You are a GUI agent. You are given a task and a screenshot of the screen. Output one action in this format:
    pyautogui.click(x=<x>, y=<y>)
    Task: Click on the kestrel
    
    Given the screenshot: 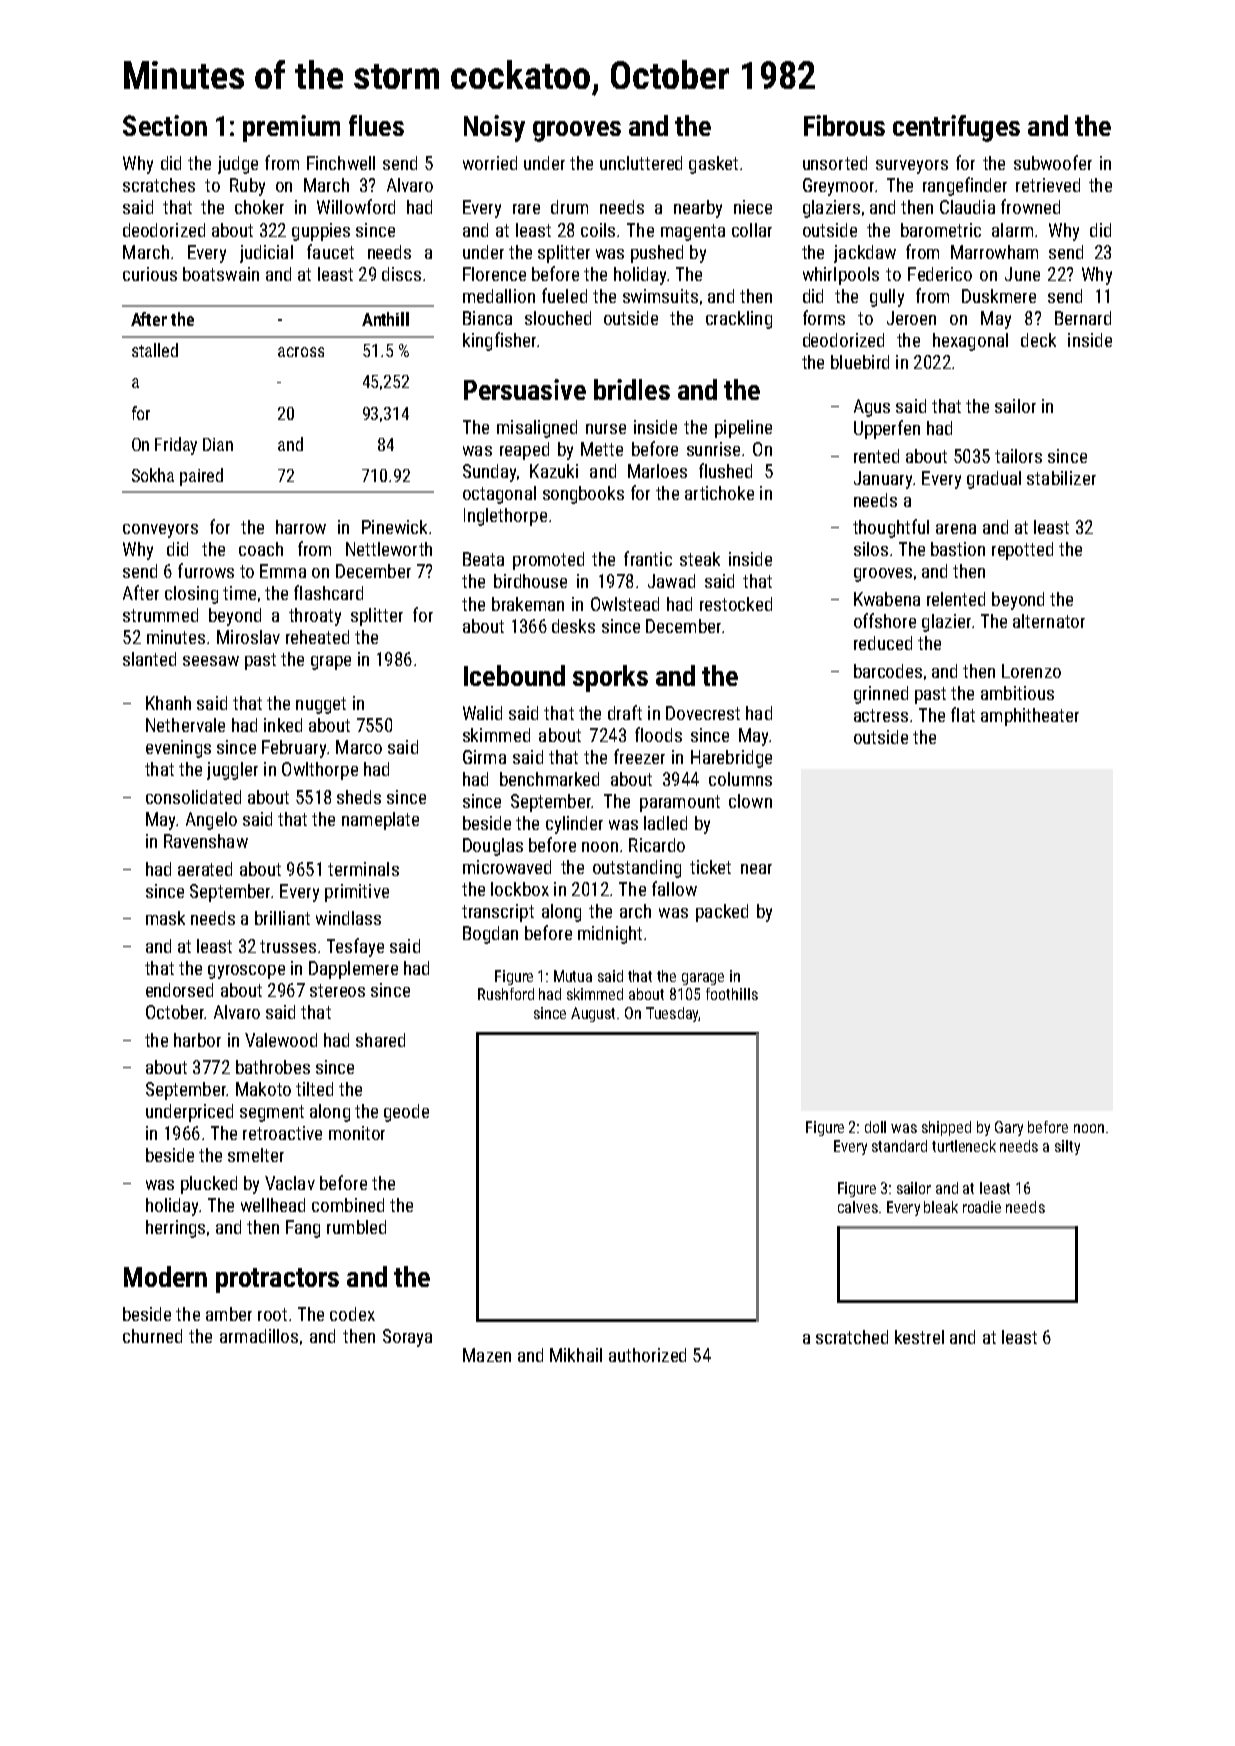 What is the action you would take?
    pyautogui.click(x=919, y=1337)
